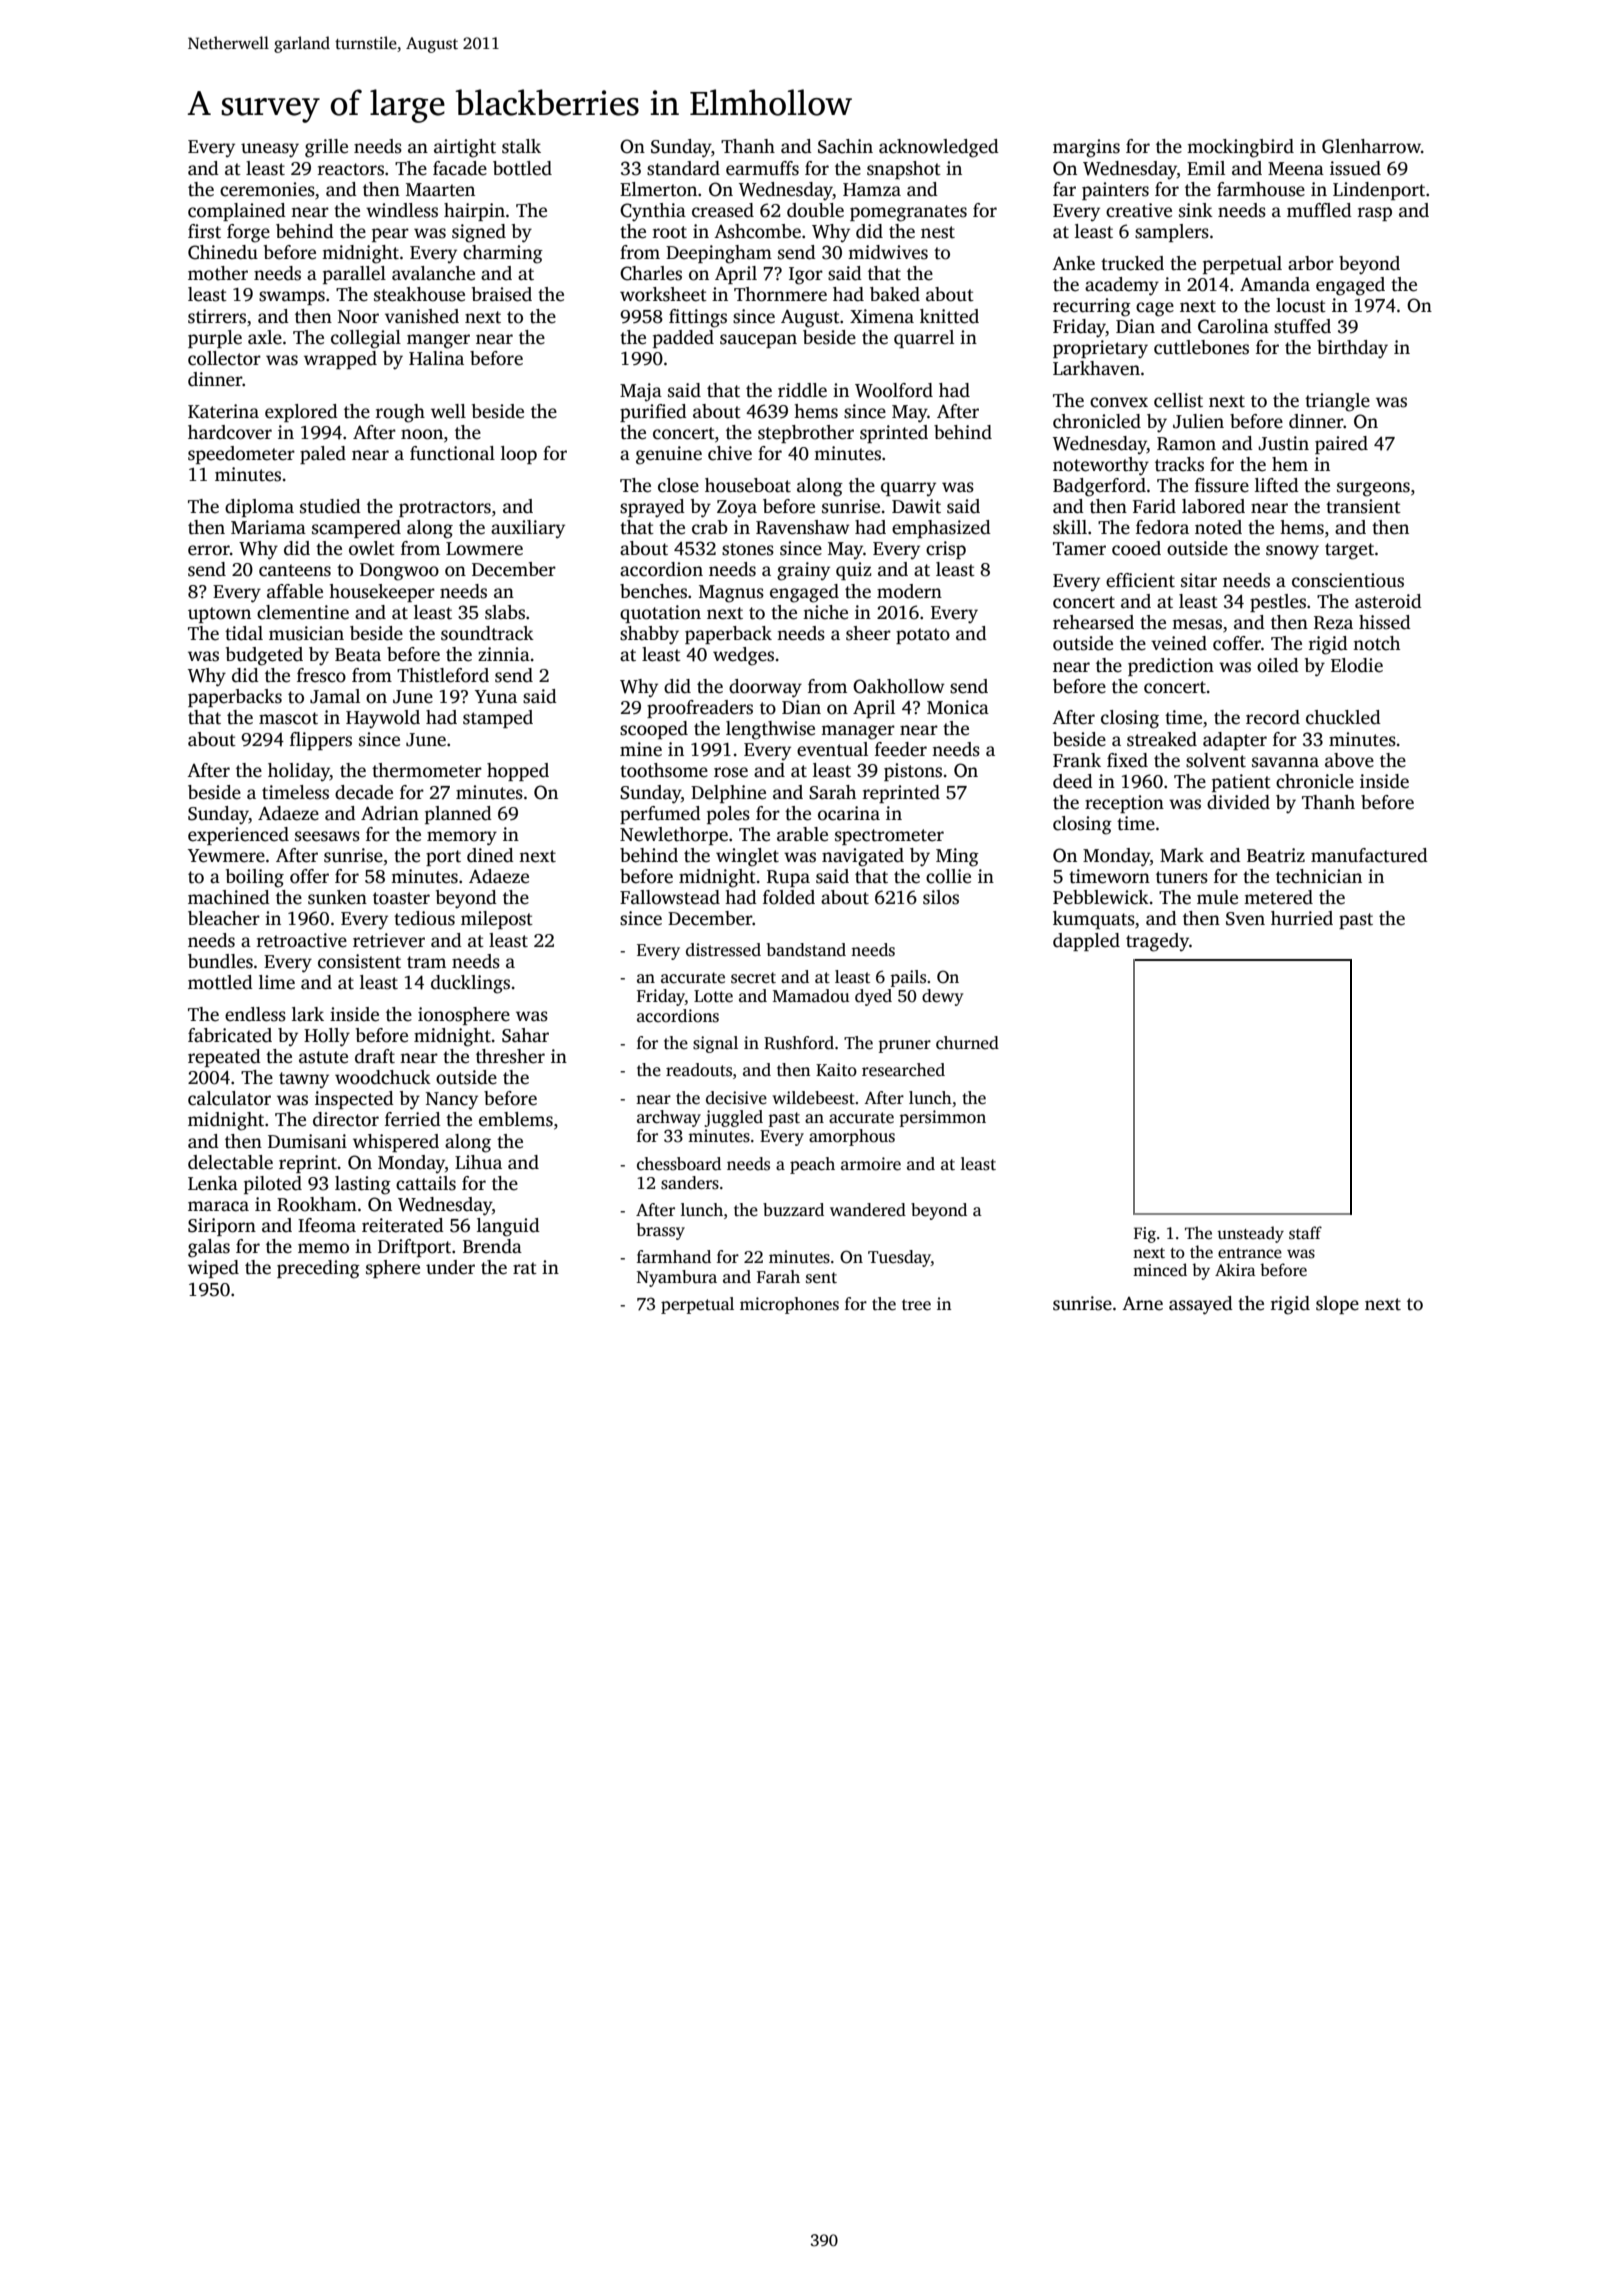 The image size is (1620, 2292). Describe the element at coordinates (318, 1269) in the screenshot. I see `preceding` at that location.
